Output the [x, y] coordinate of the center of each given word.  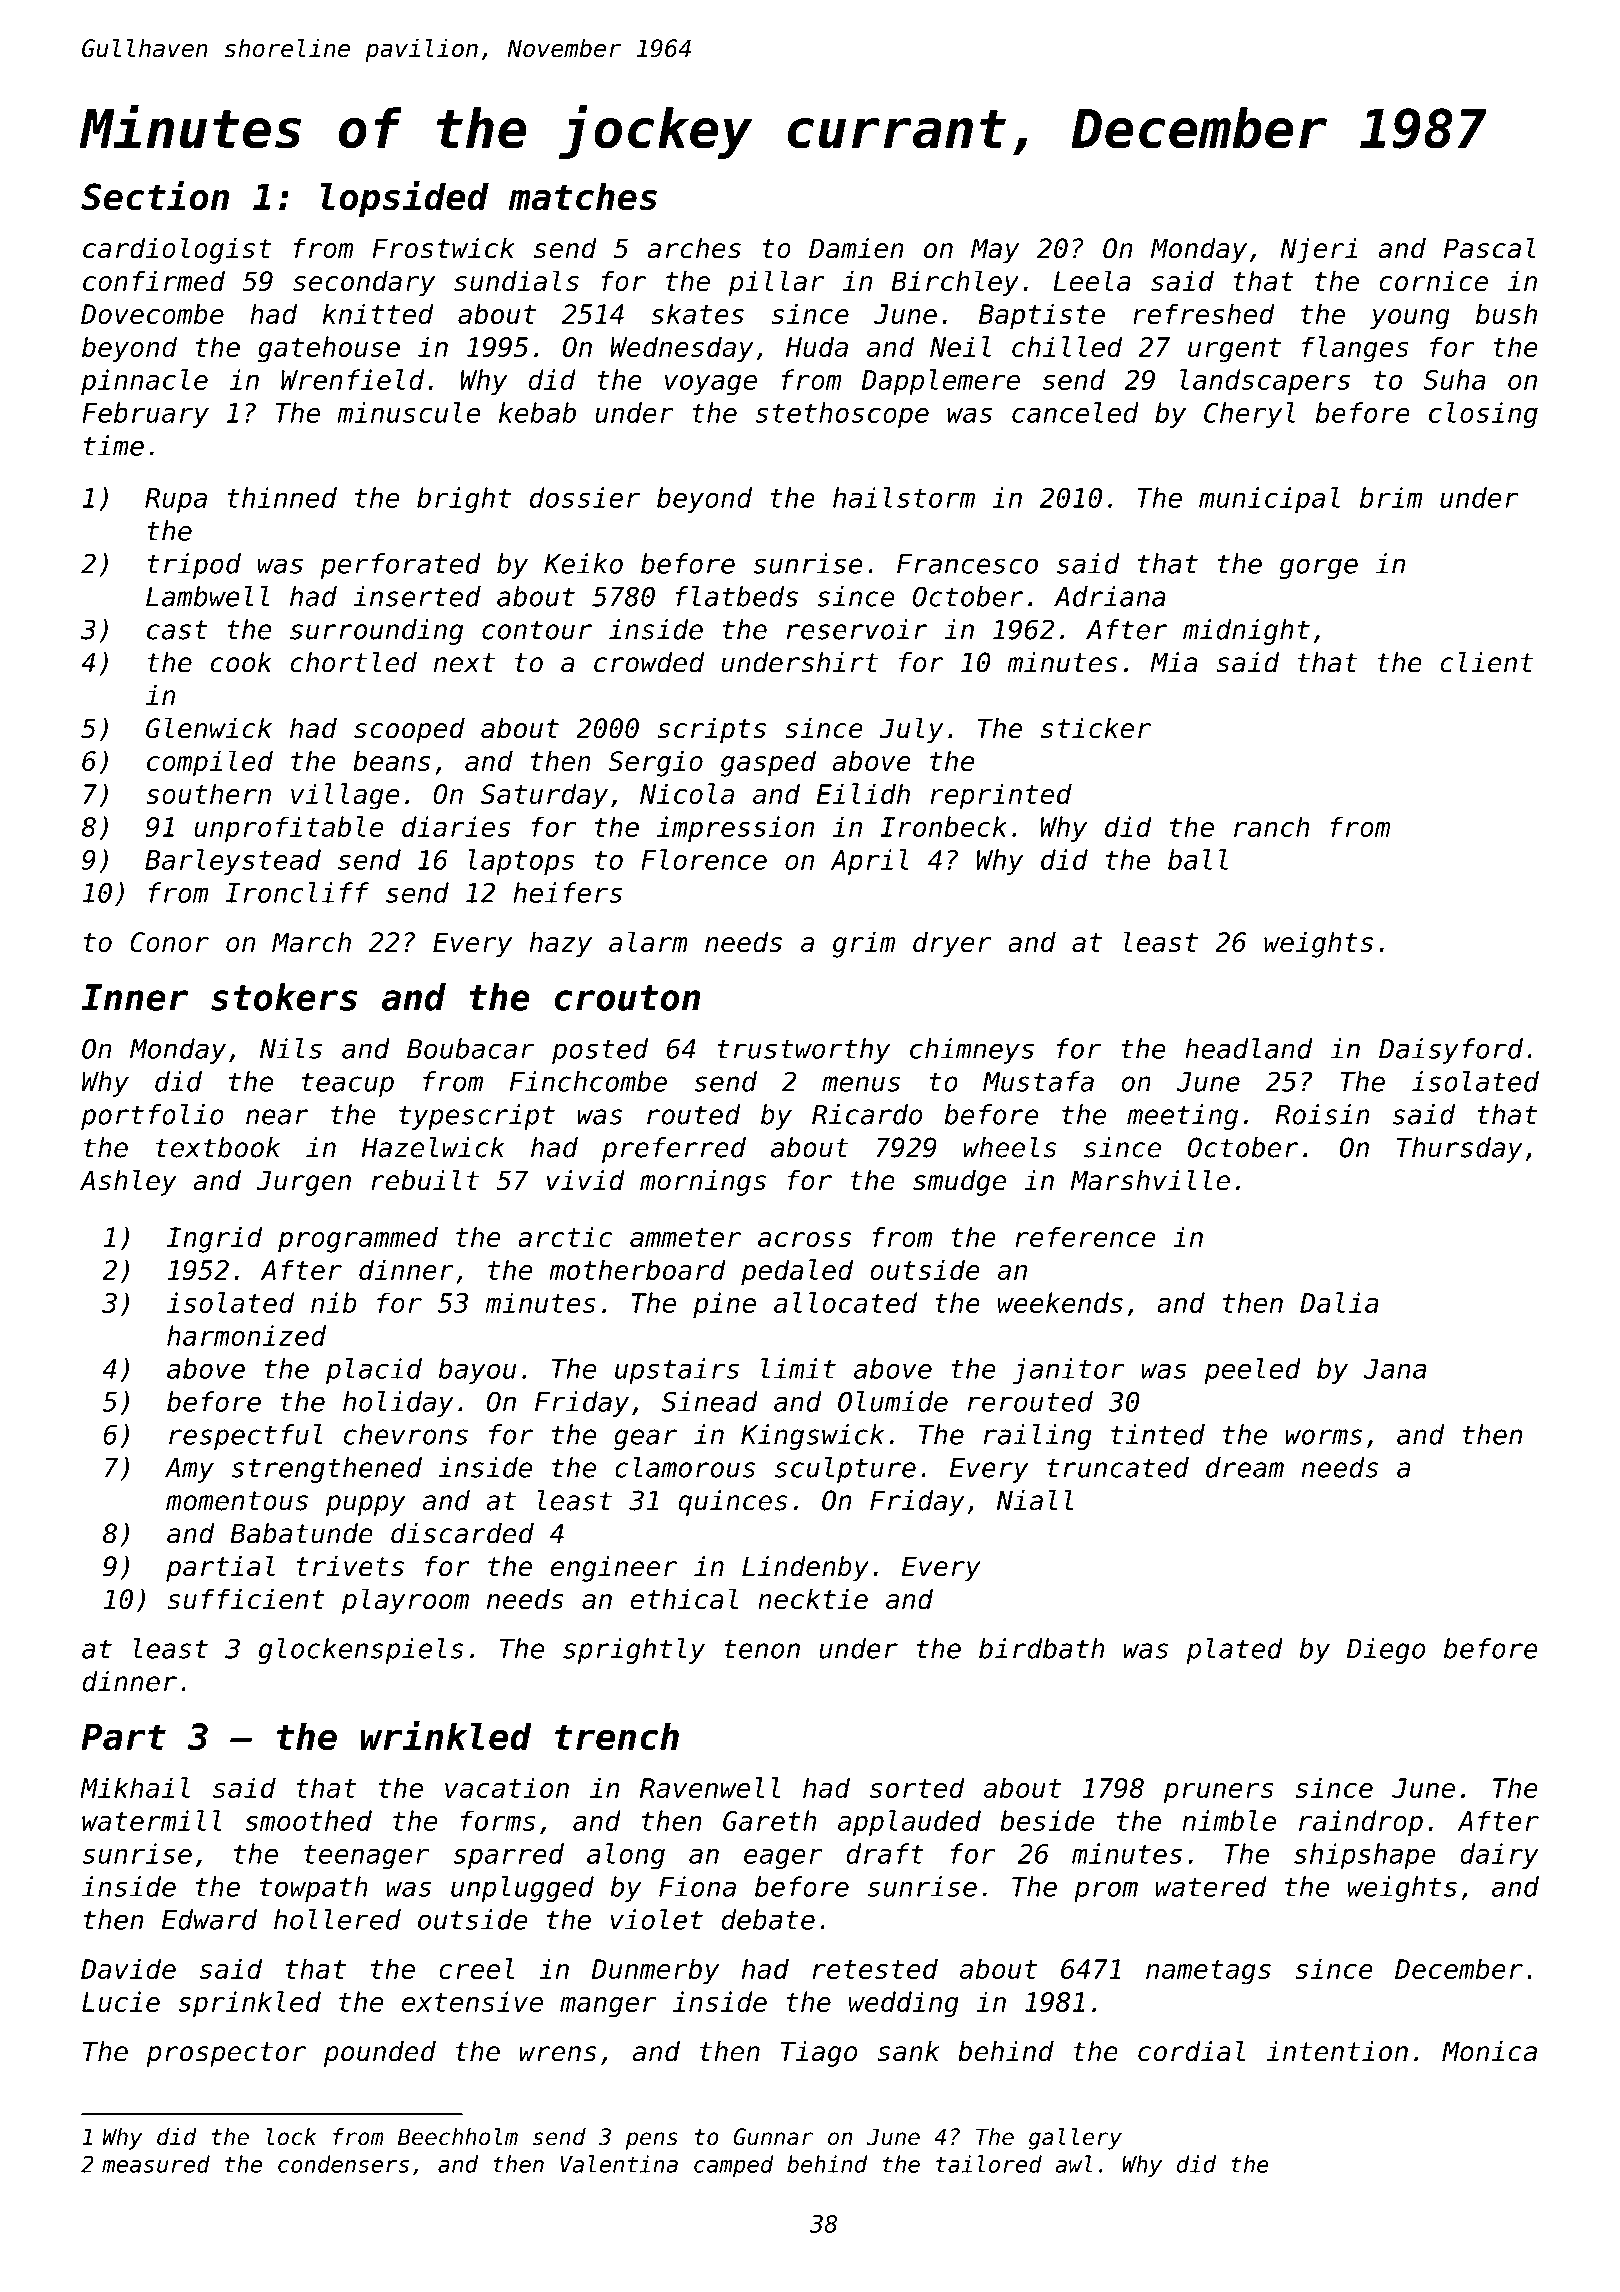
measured [156, 2164]
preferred [674, 1150]
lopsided [405, 199]
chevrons [406, 1434]
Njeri [1319, 251]
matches [583, 197]
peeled [1252, 1371]
